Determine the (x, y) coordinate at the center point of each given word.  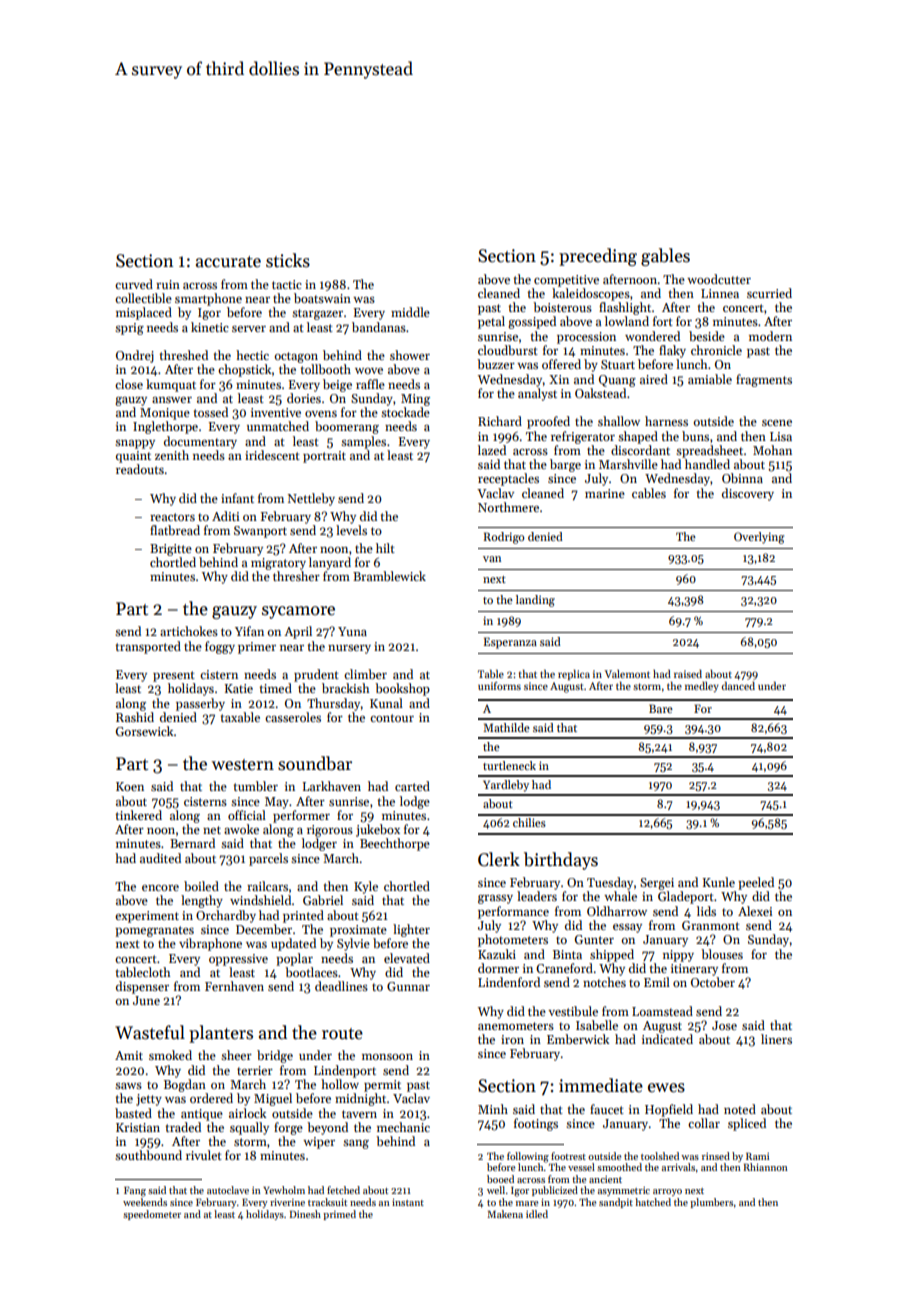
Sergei (657, 884)
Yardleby (506, 786)
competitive (566, 281)
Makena (505, 1214)
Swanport (260, 532)
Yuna (352, 631)
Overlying (759, 538)
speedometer (152, 1215)
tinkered (139, 815)
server (249, 329)
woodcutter (719, 279)
